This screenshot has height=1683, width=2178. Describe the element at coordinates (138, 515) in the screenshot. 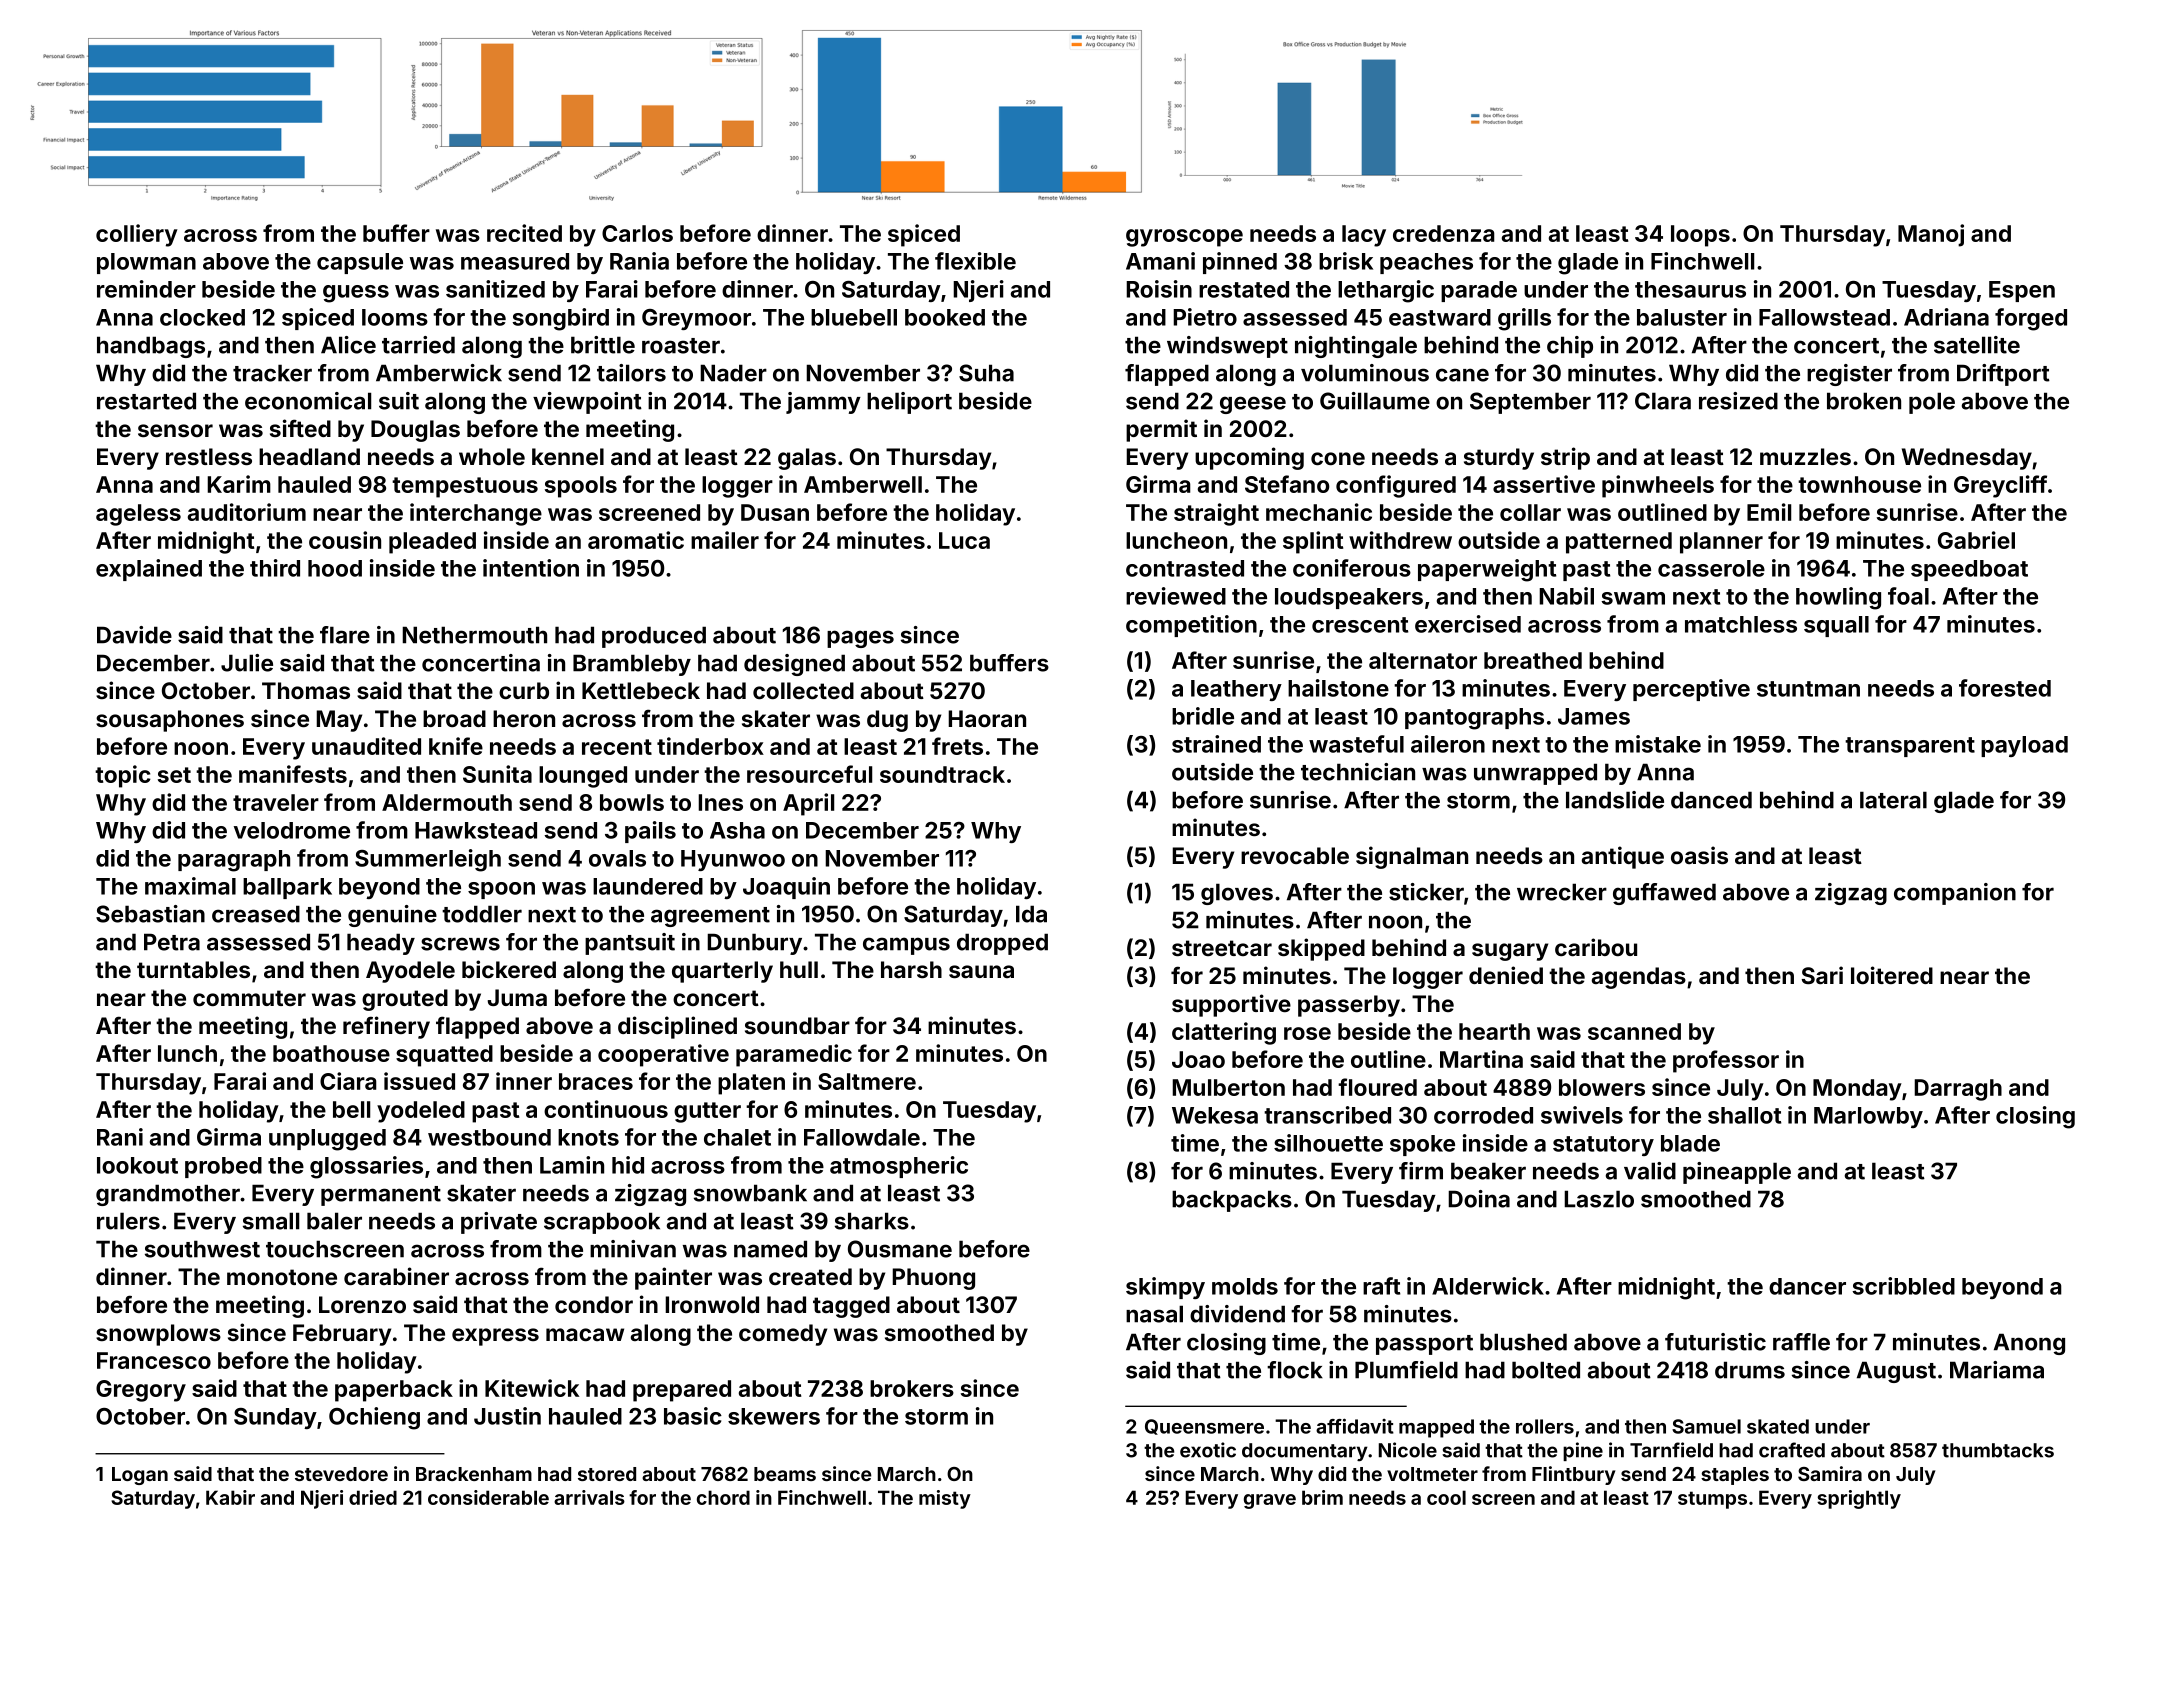

I see `ageless` at that location.
